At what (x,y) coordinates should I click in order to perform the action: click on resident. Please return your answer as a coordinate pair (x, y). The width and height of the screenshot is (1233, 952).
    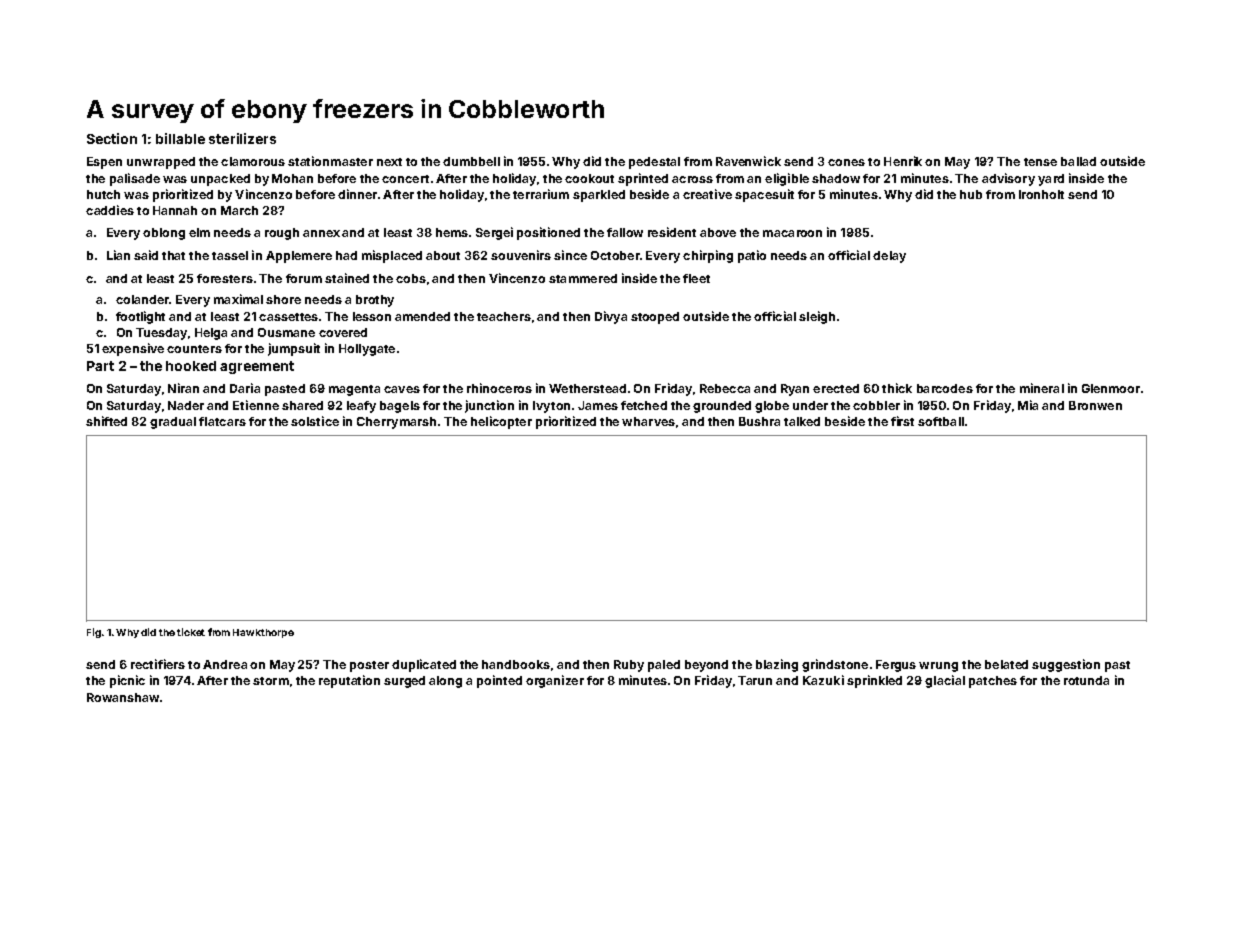
    Looking at the image, I should click on (672, 232).
